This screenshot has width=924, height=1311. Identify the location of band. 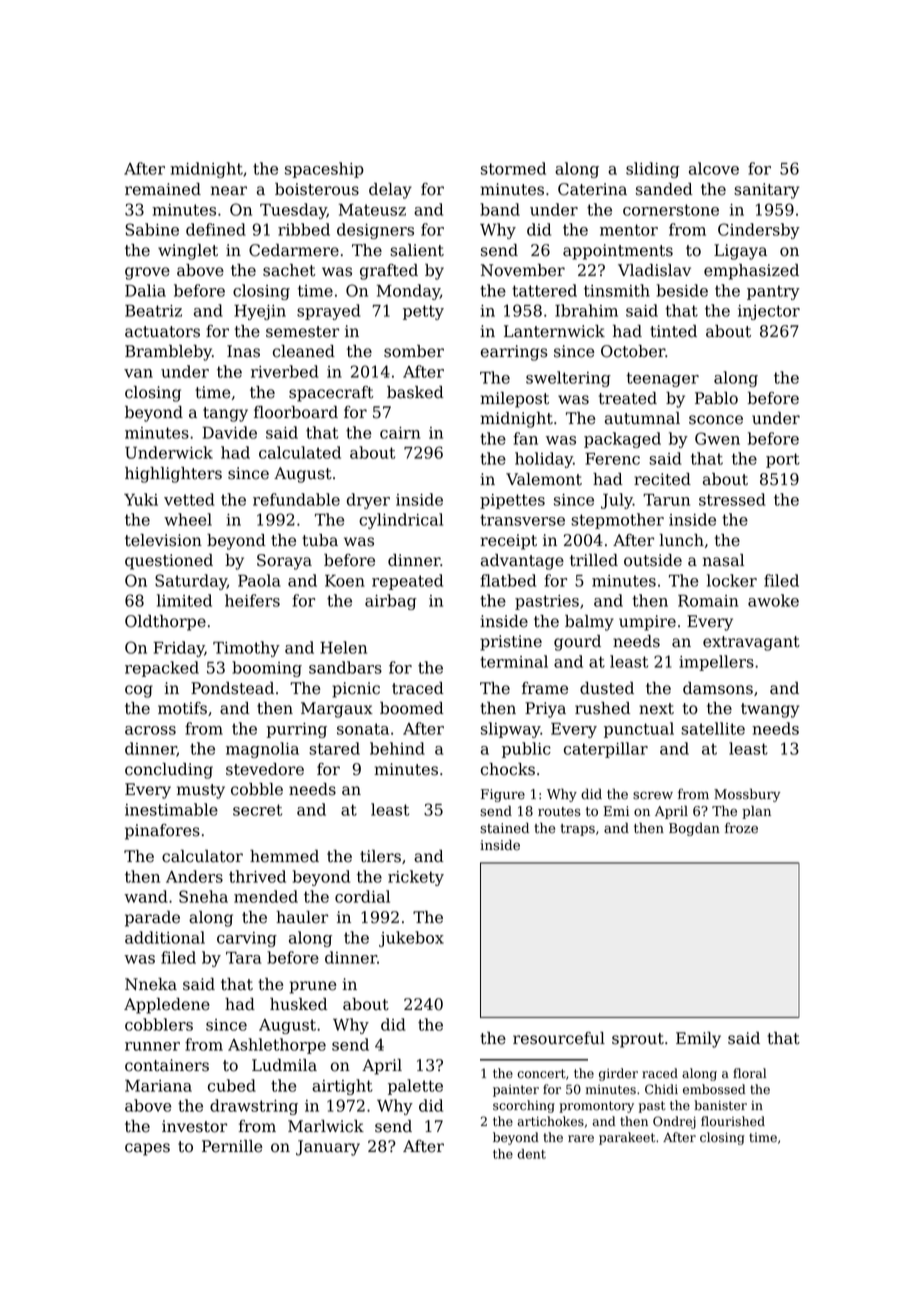
(500, 209).
